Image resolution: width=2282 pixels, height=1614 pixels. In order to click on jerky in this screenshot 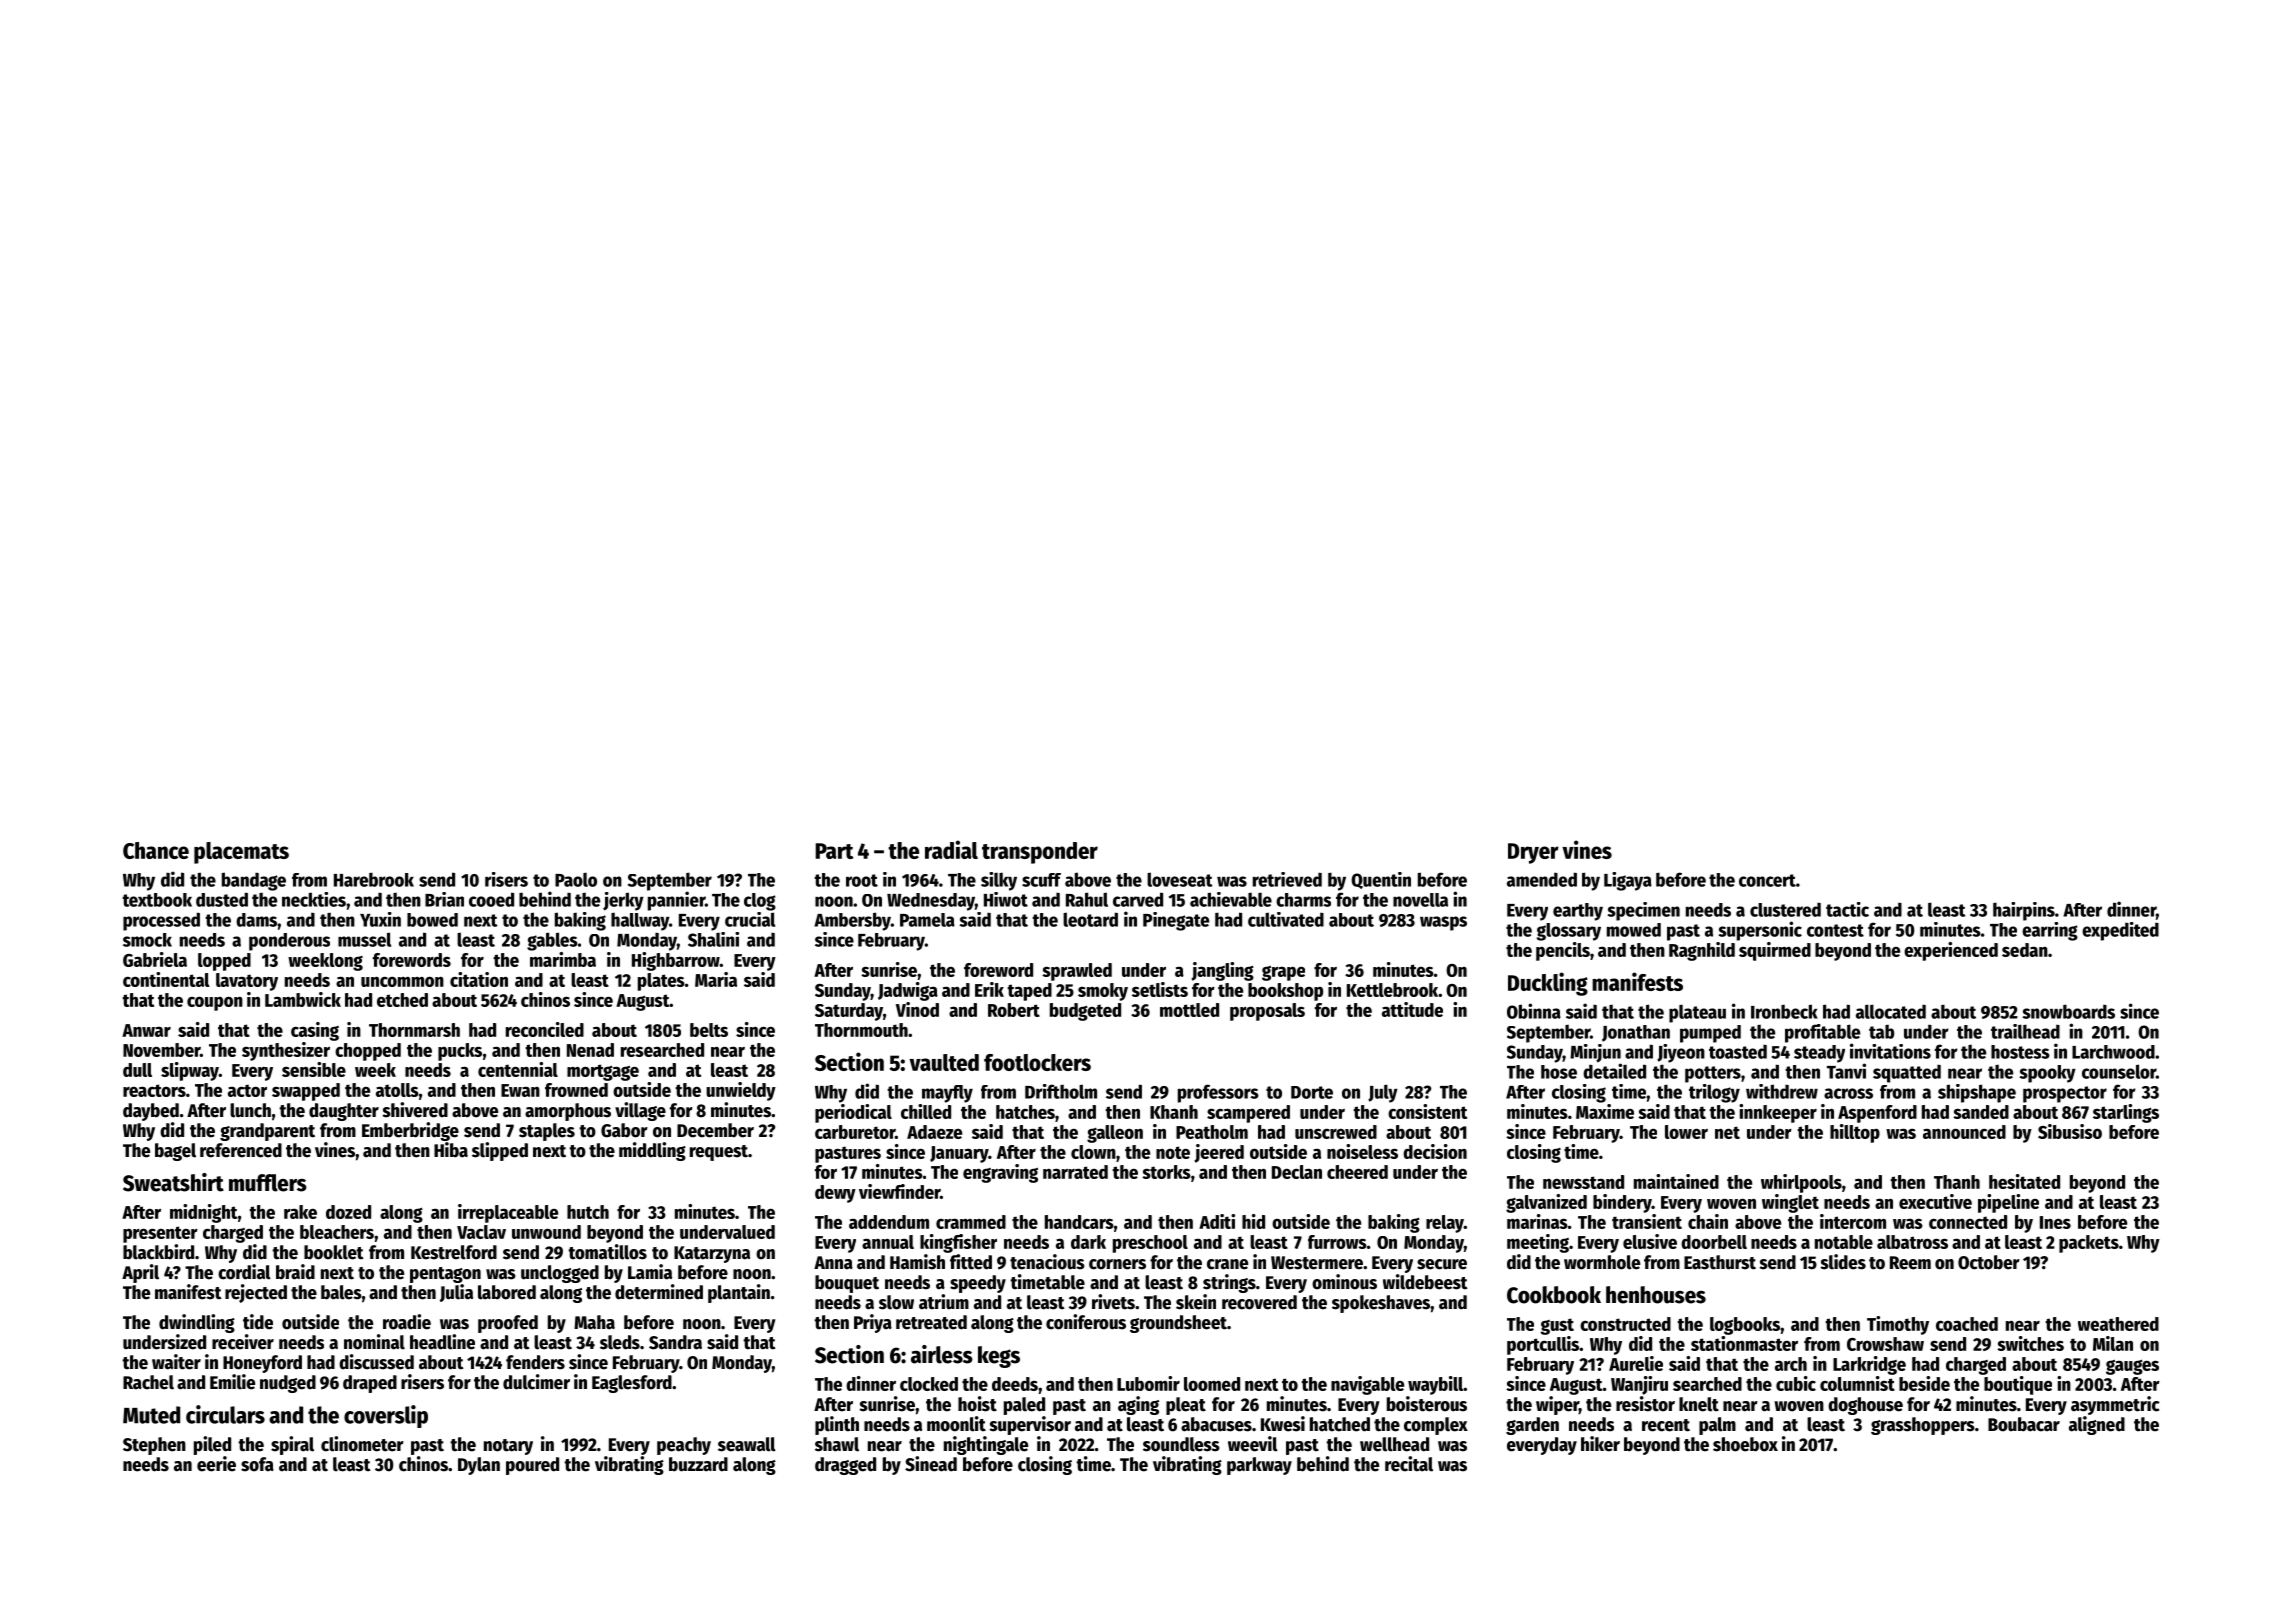, I will do `click(623, 901)`.
